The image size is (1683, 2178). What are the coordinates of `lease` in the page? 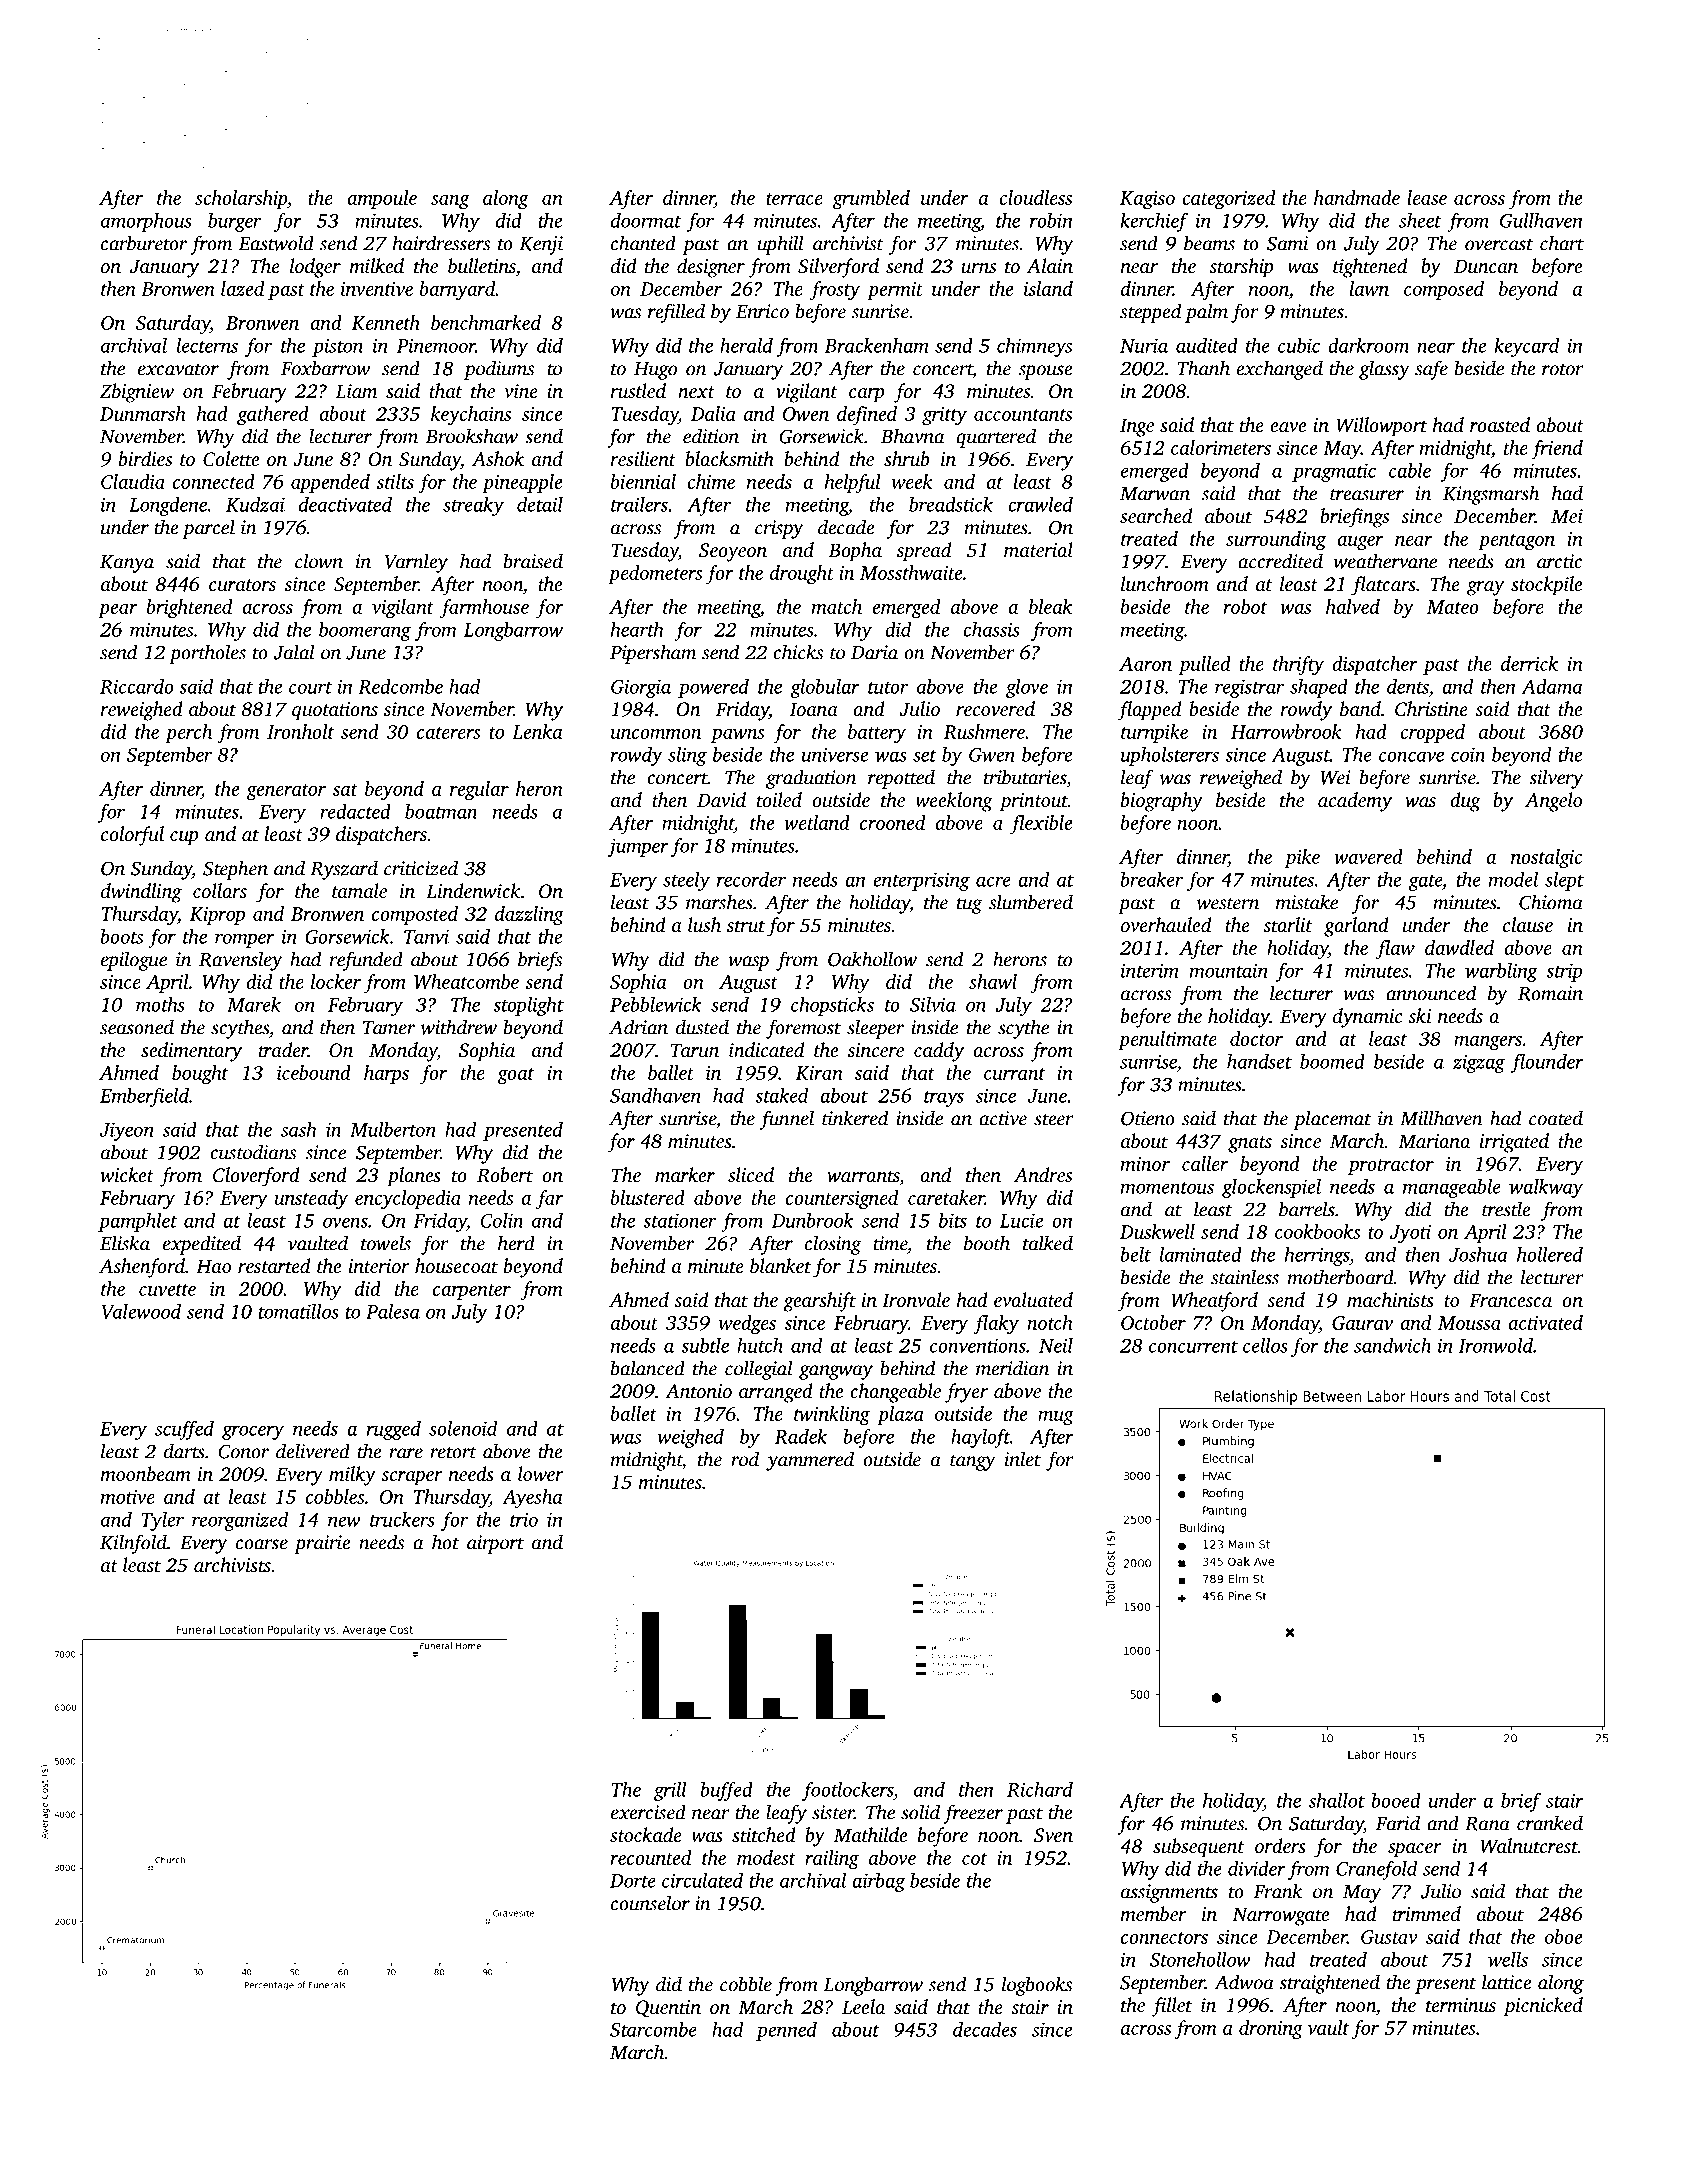 It's located at (1427, 197).
